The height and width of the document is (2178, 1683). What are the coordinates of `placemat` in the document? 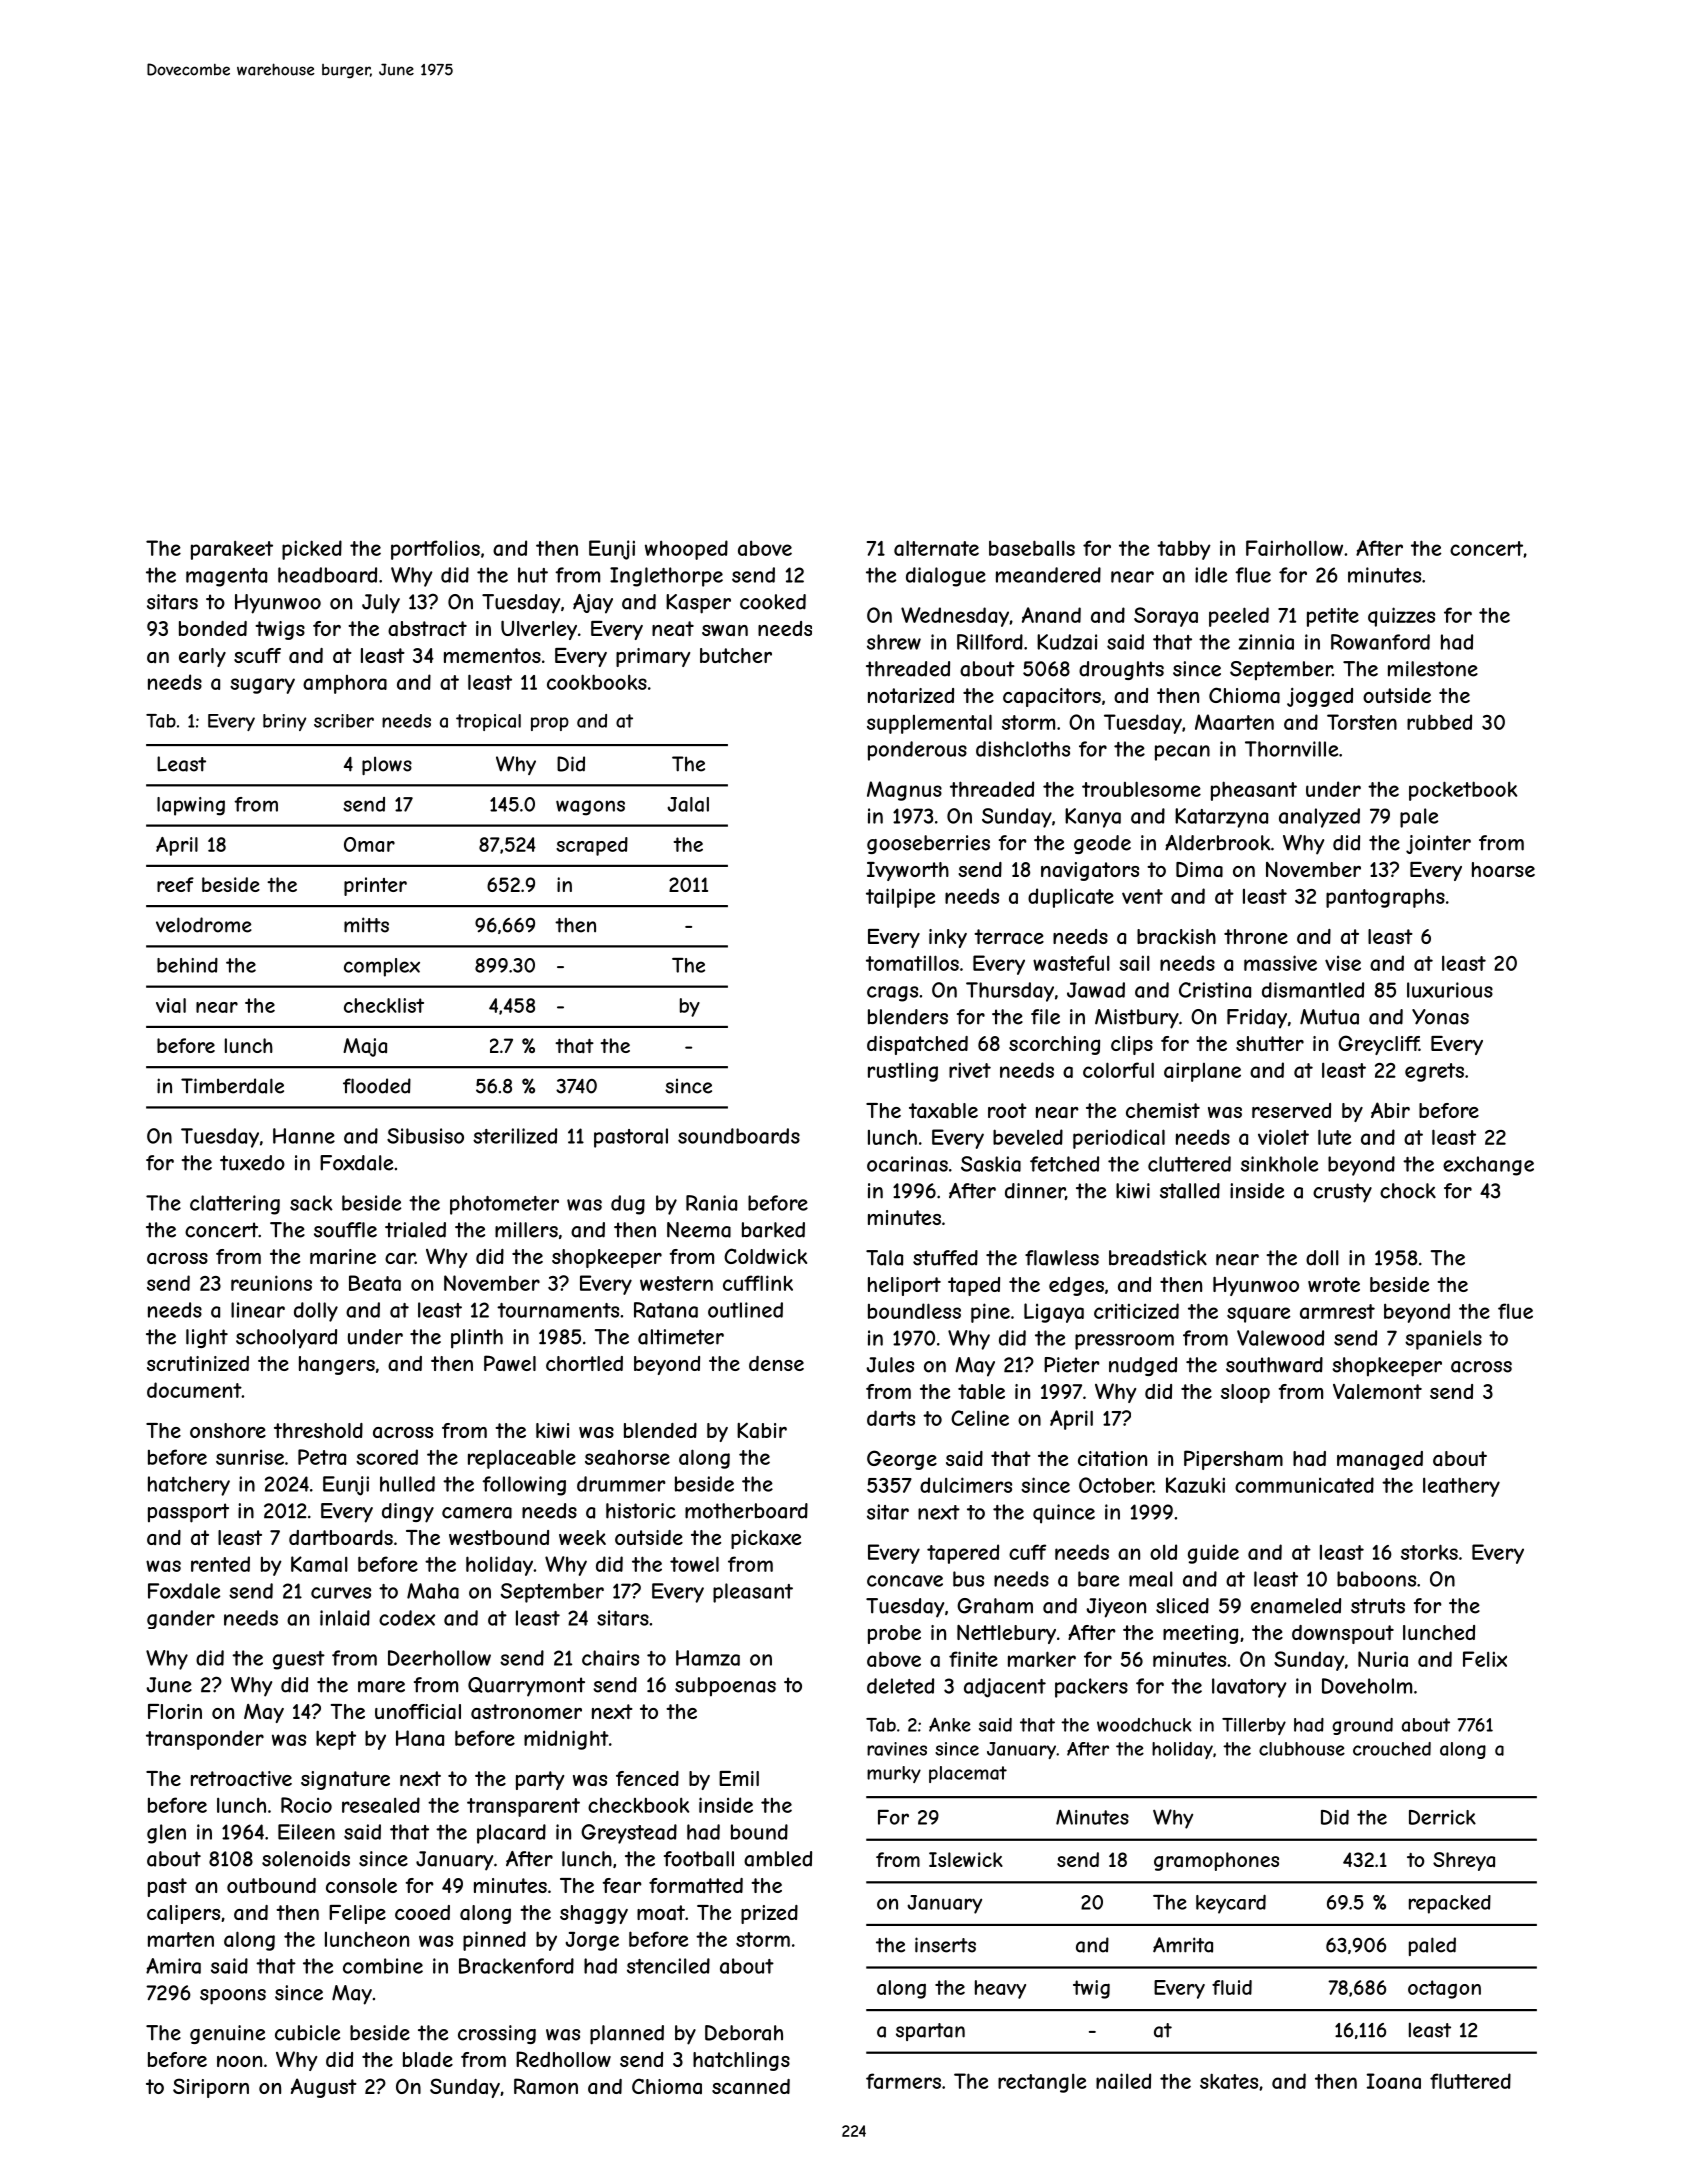 It's located at (968, 1774).
